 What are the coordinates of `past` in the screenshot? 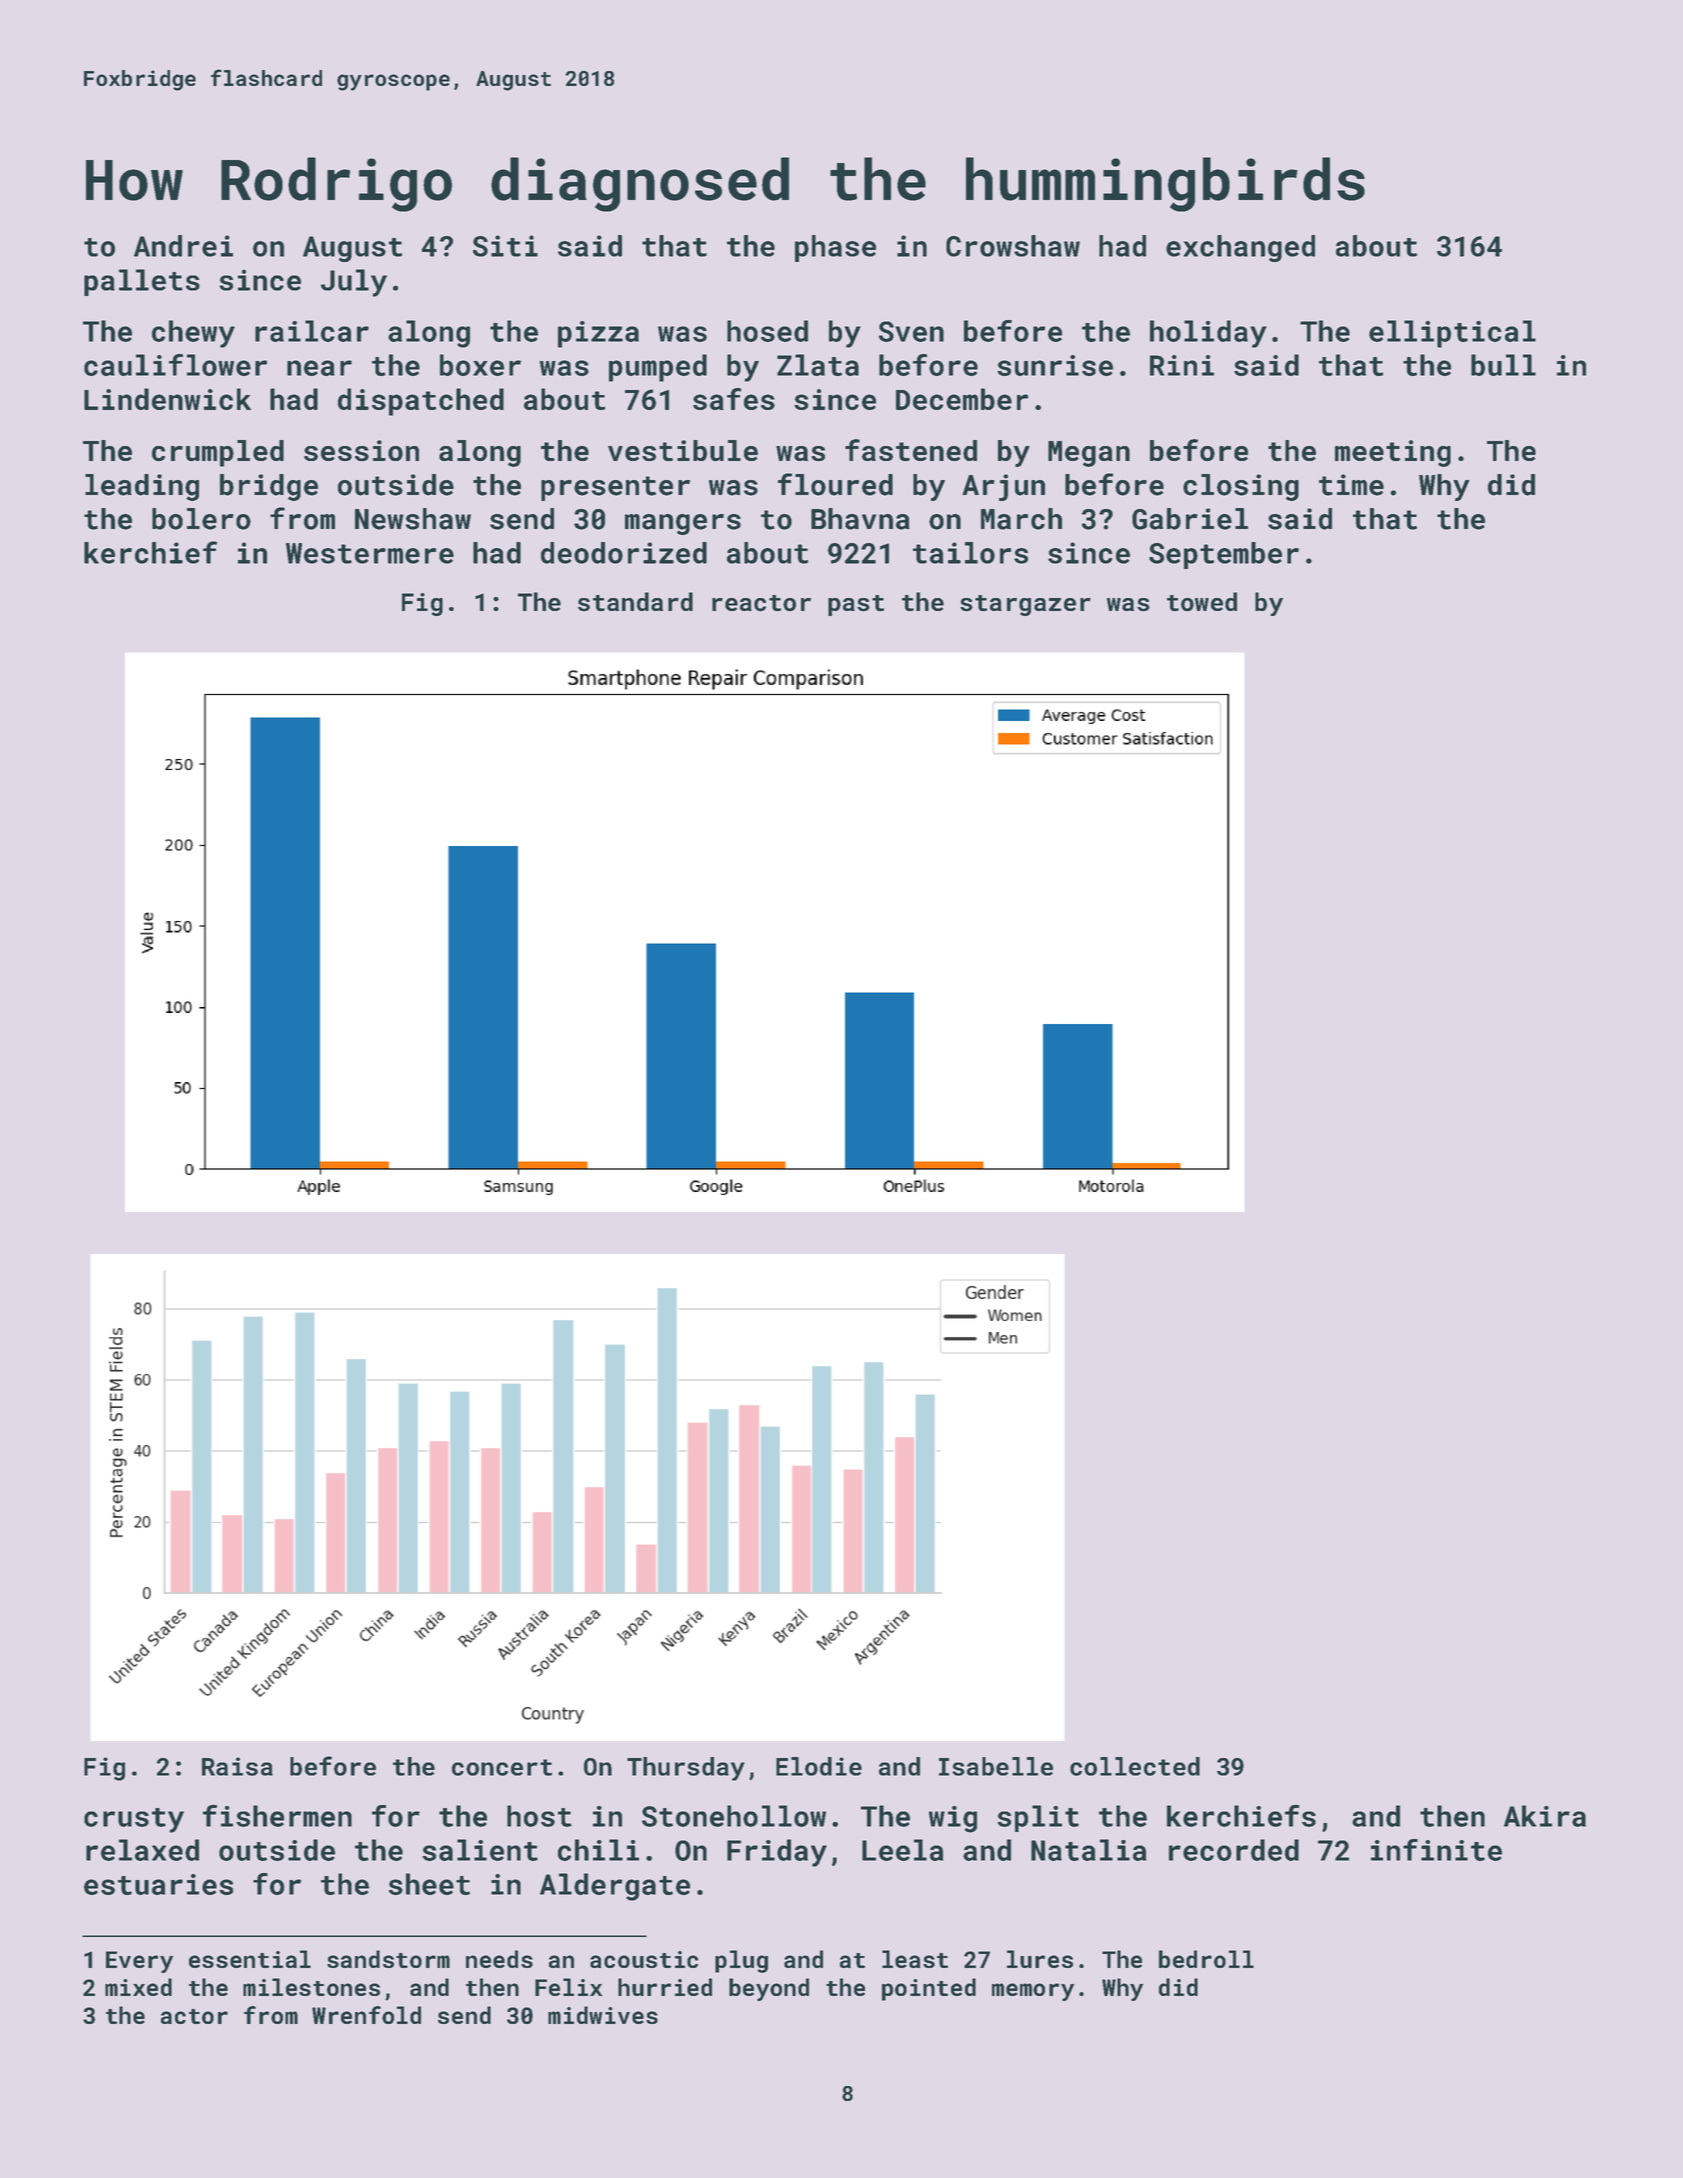 It's located at (856, 605).
